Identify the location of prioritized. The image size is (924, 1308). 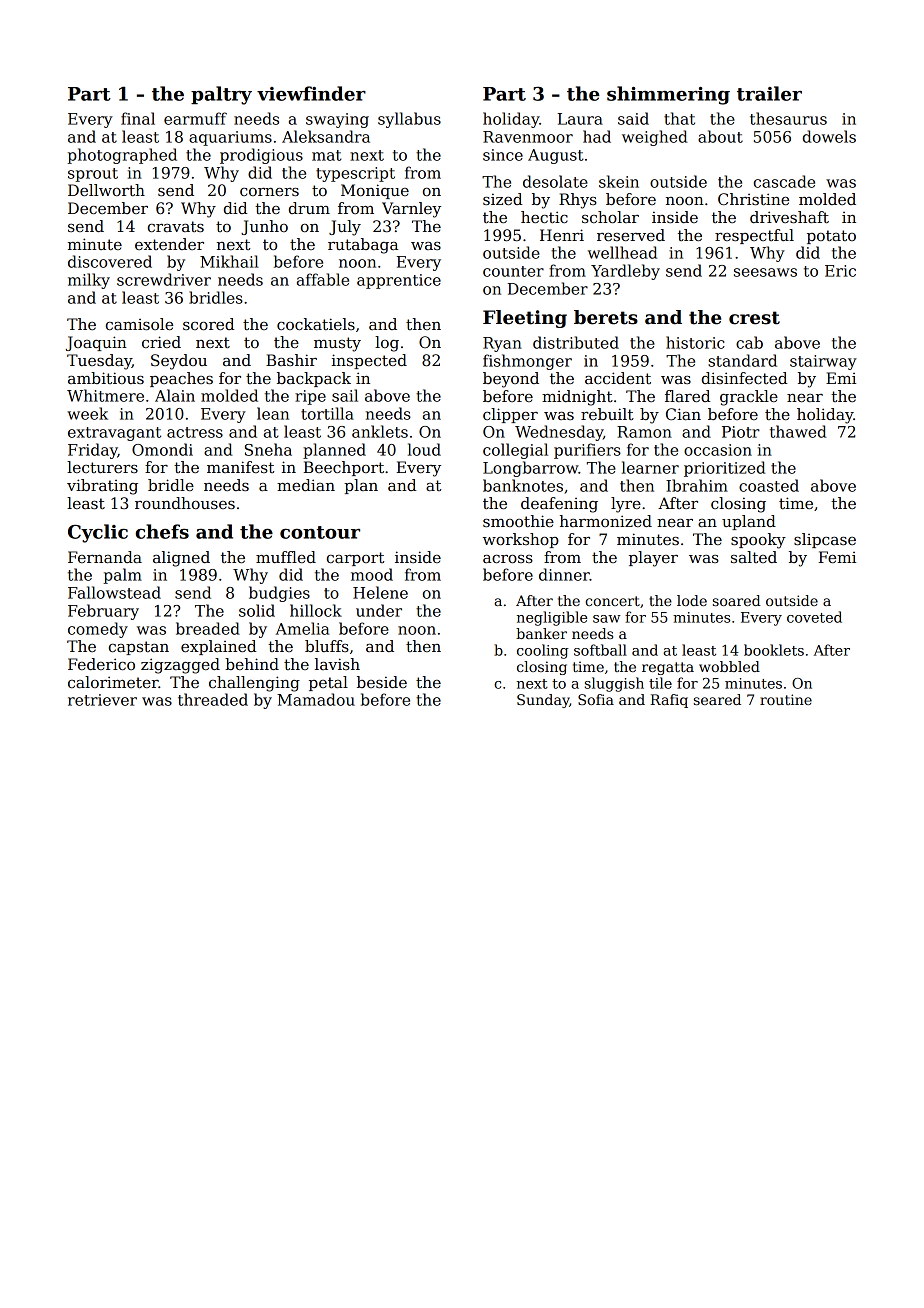
(724, 469).
